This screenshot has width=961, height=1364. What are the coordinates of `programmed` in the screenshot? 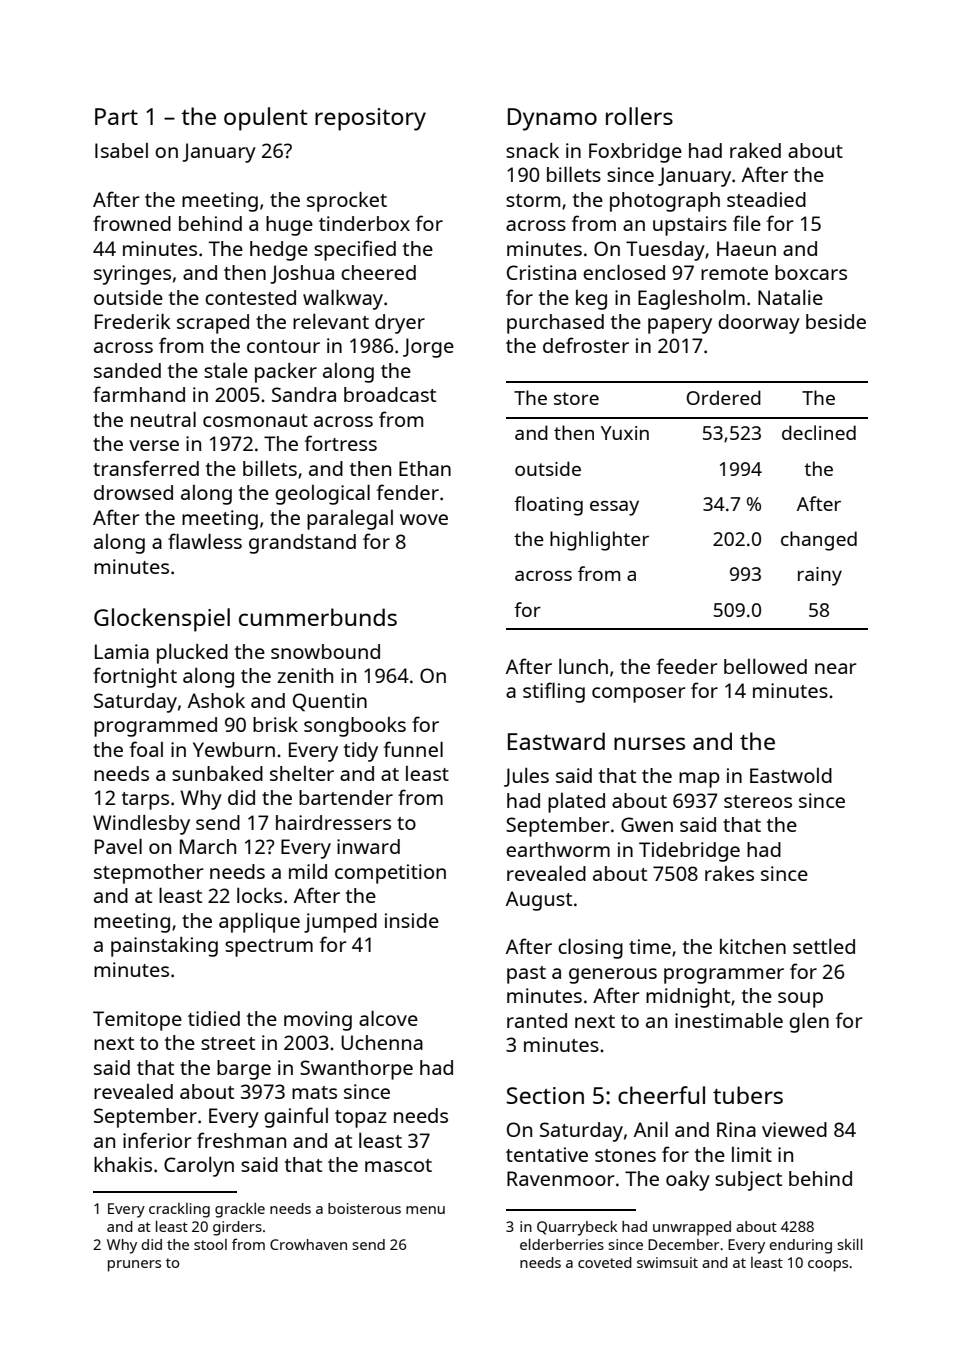 It's located at (155, 727).
